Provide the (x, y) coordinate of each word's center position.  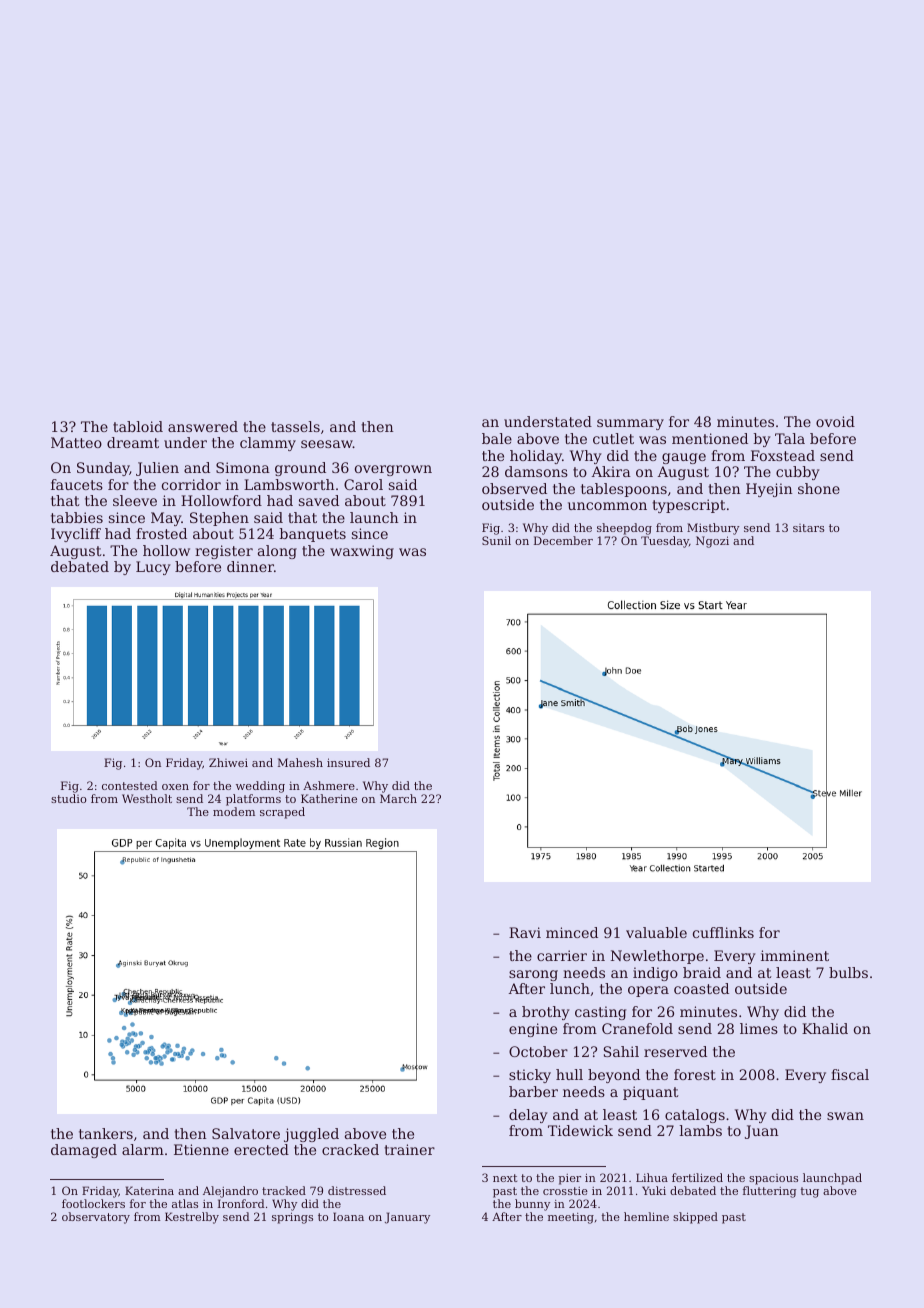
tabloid (138, 426)
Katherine (329, 798)
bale (497, 438)
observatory (96, 1218)
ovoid (835, 421)
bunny (532, 1205)
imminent (795, 955)
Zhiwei (228, 762)
